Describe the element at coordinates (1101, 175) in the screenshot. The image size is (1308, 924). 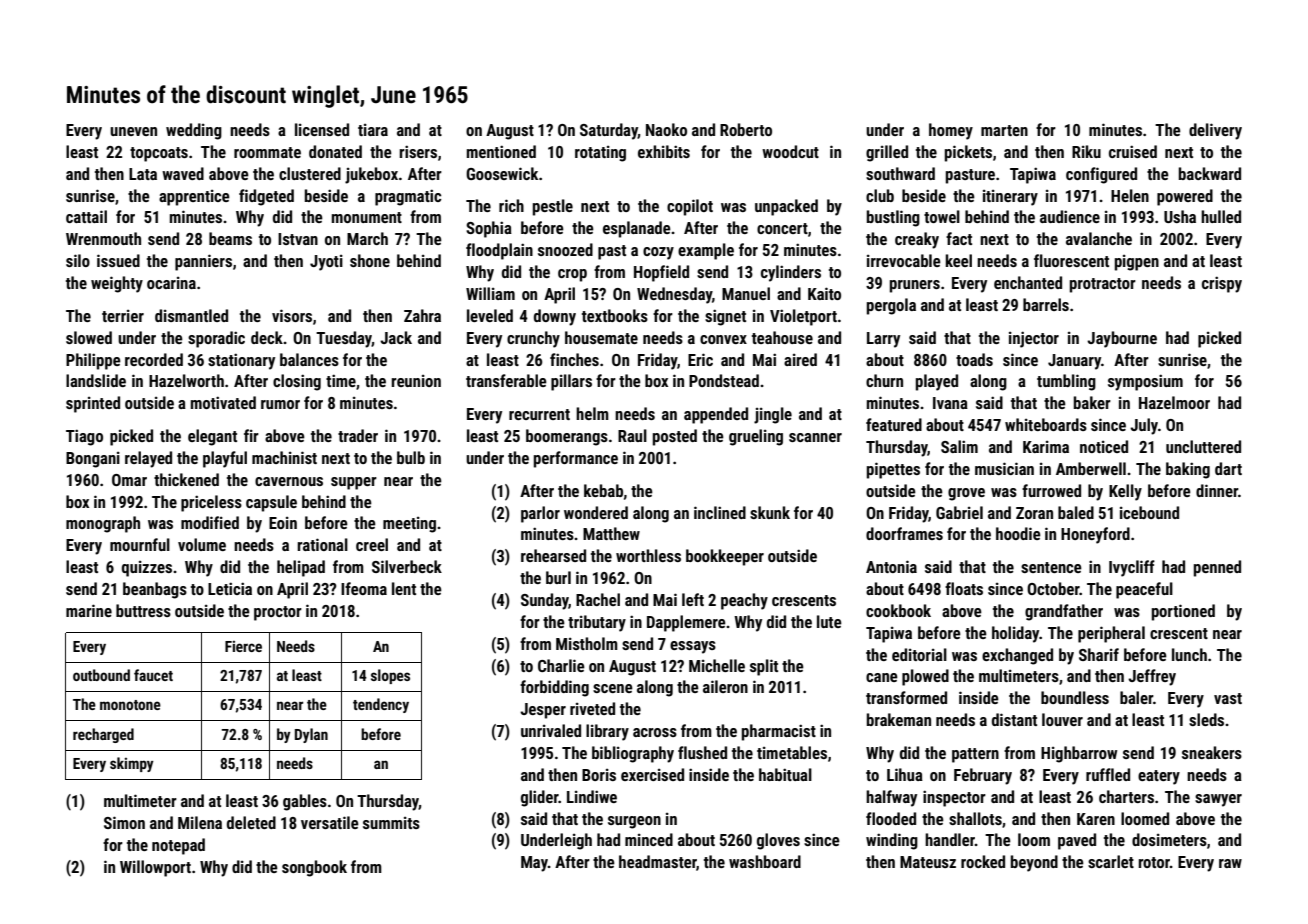
I see `configured` at that location.
